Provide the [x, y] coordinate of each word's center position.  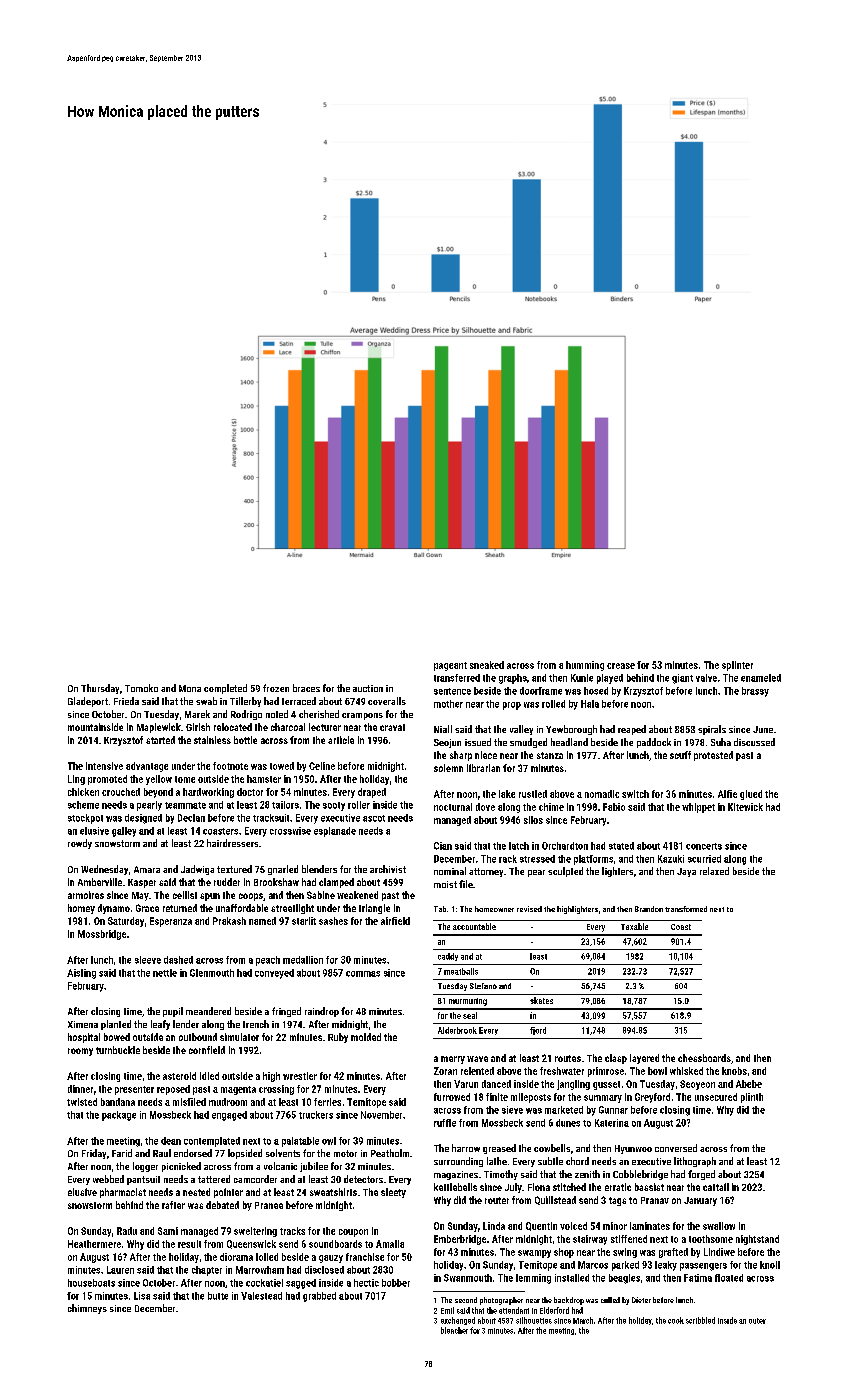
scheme [83, 805]
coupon [353, 1233]
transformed [686, 909]
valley [521, 730]
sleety [393, 1193]
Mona [190, 688]
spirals [712, 730]
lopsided [245, 1154]
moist [445, 884]
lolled [267, 1257]
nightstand [757, 1240]
